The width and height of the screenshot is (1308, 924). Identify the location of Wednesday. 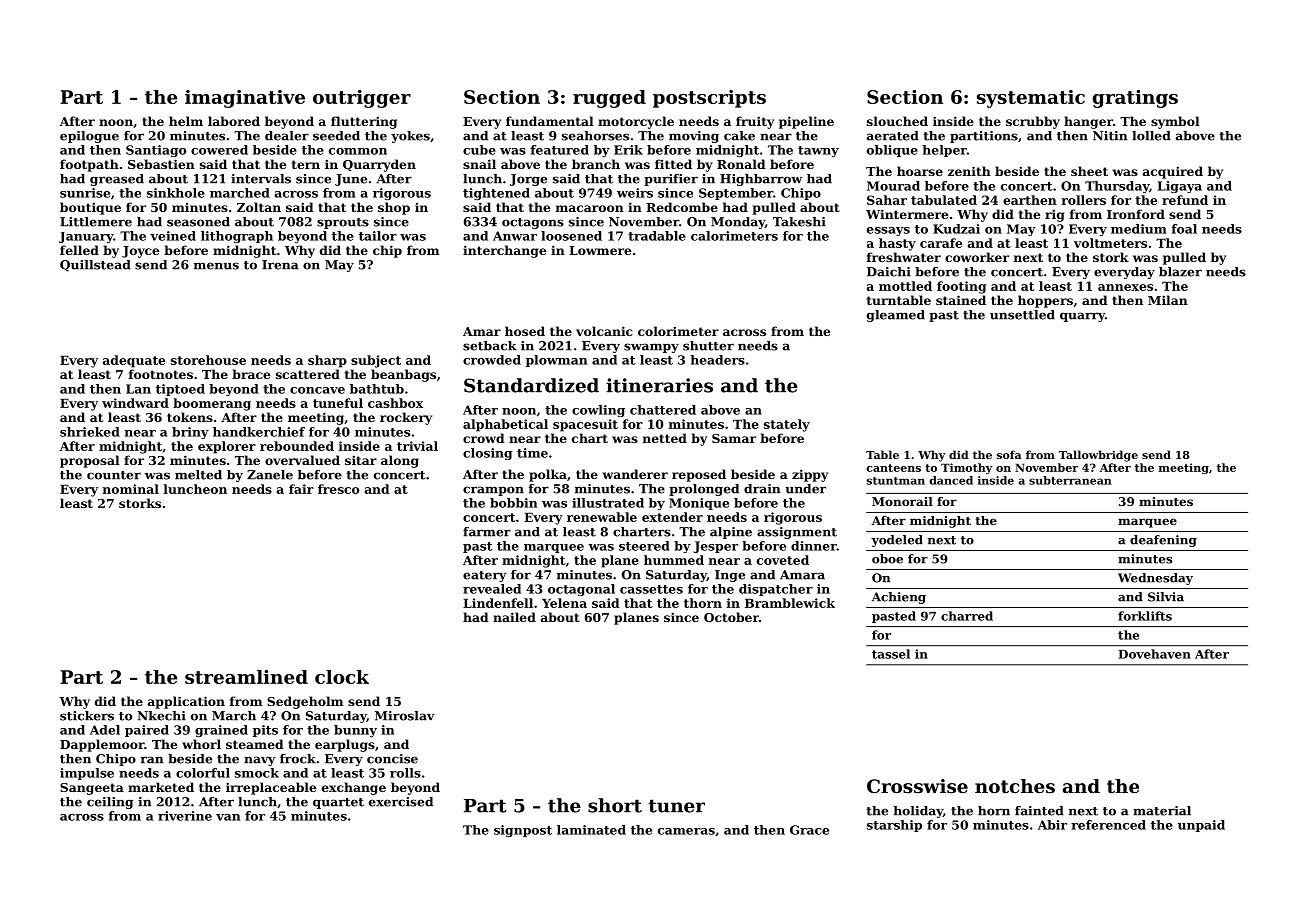
(1155, 579).
